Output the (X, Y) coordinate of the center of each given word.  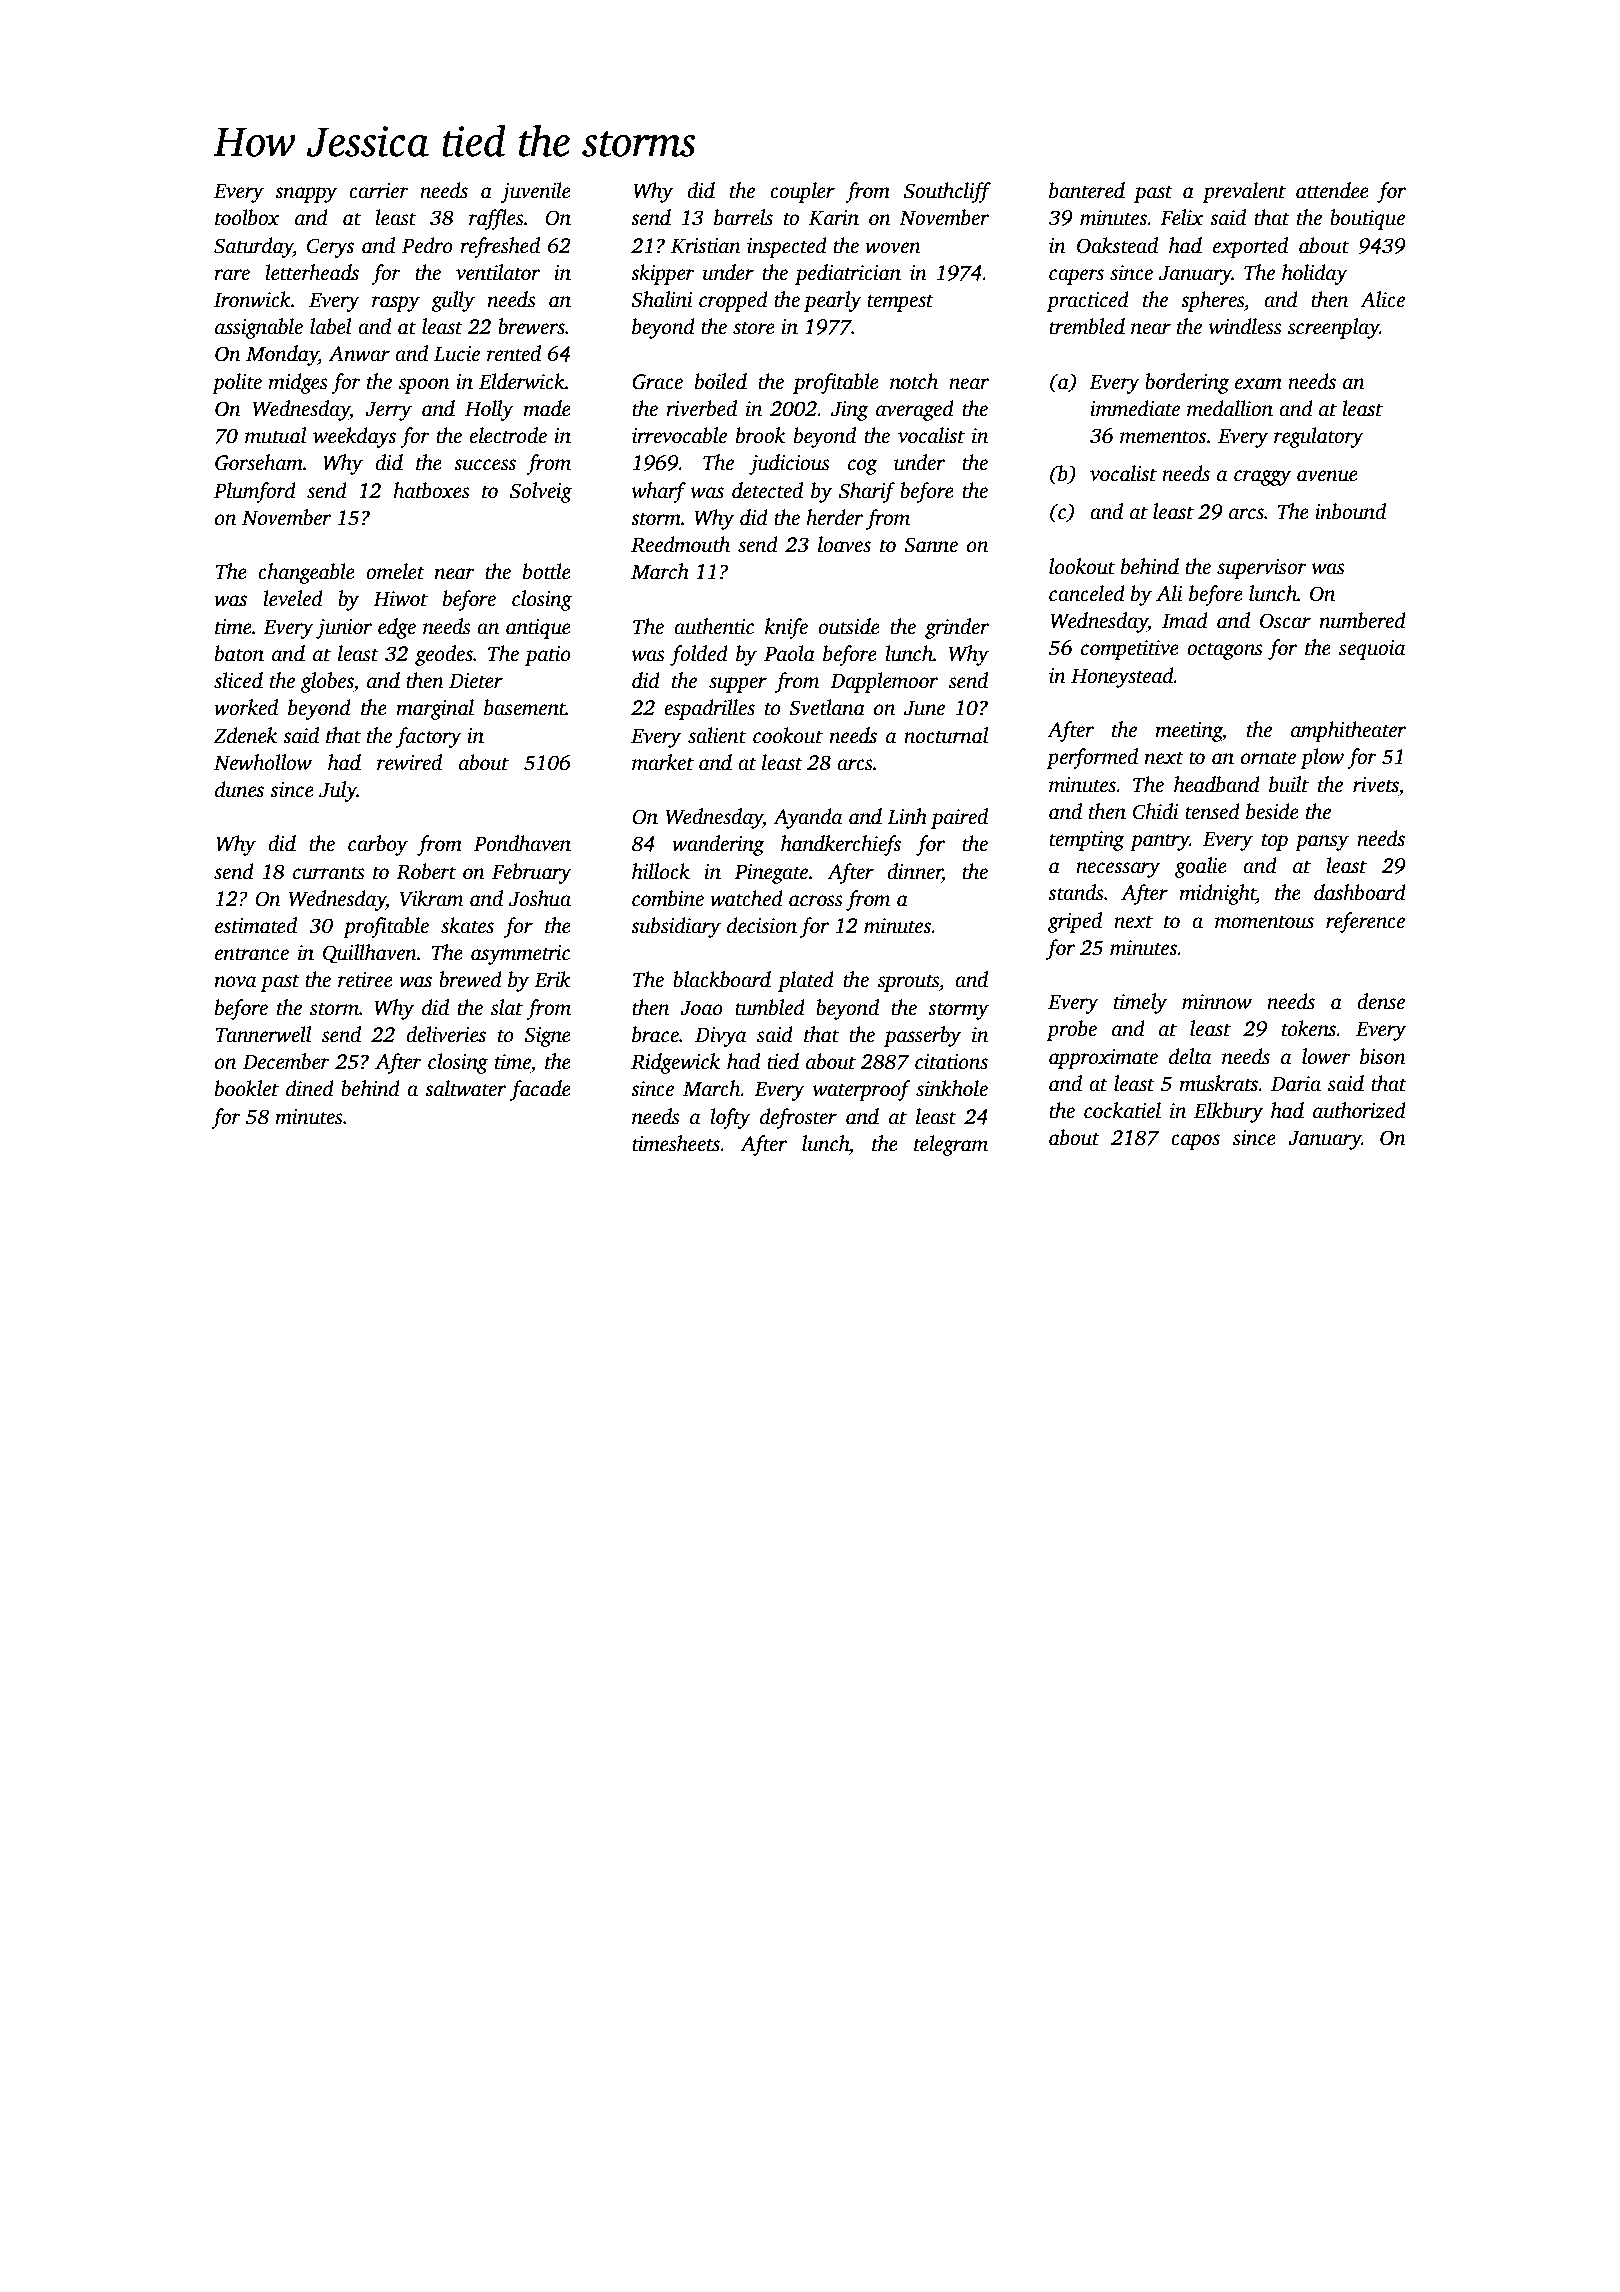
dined (310, 1088)
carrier (379, 191)
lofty (730, 1118)
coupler (802, 192)
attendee (1332, 190)
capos (1195, 1142)
